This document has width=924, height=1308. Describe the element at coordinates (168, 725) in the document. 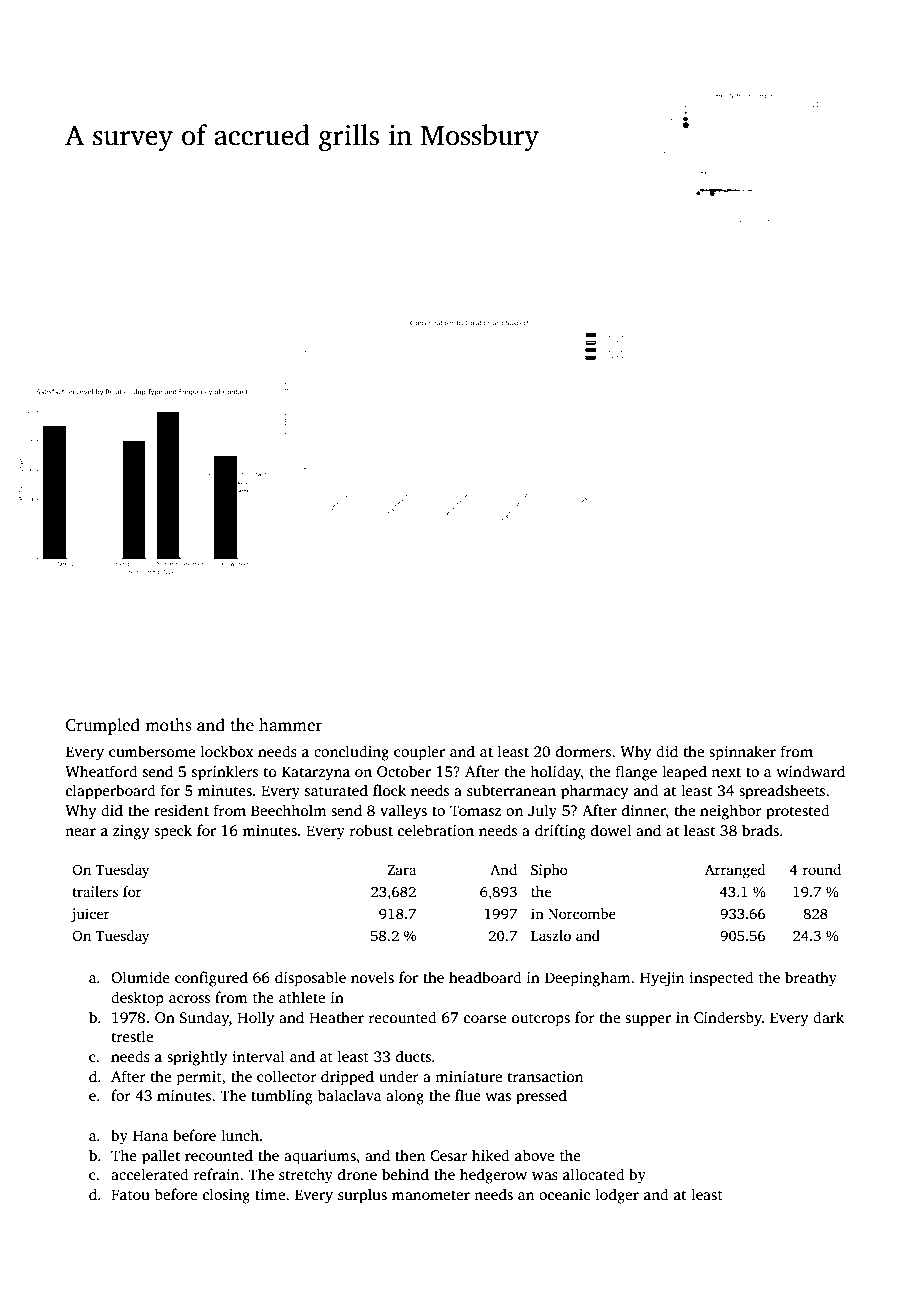

I see `moths` at that location.
